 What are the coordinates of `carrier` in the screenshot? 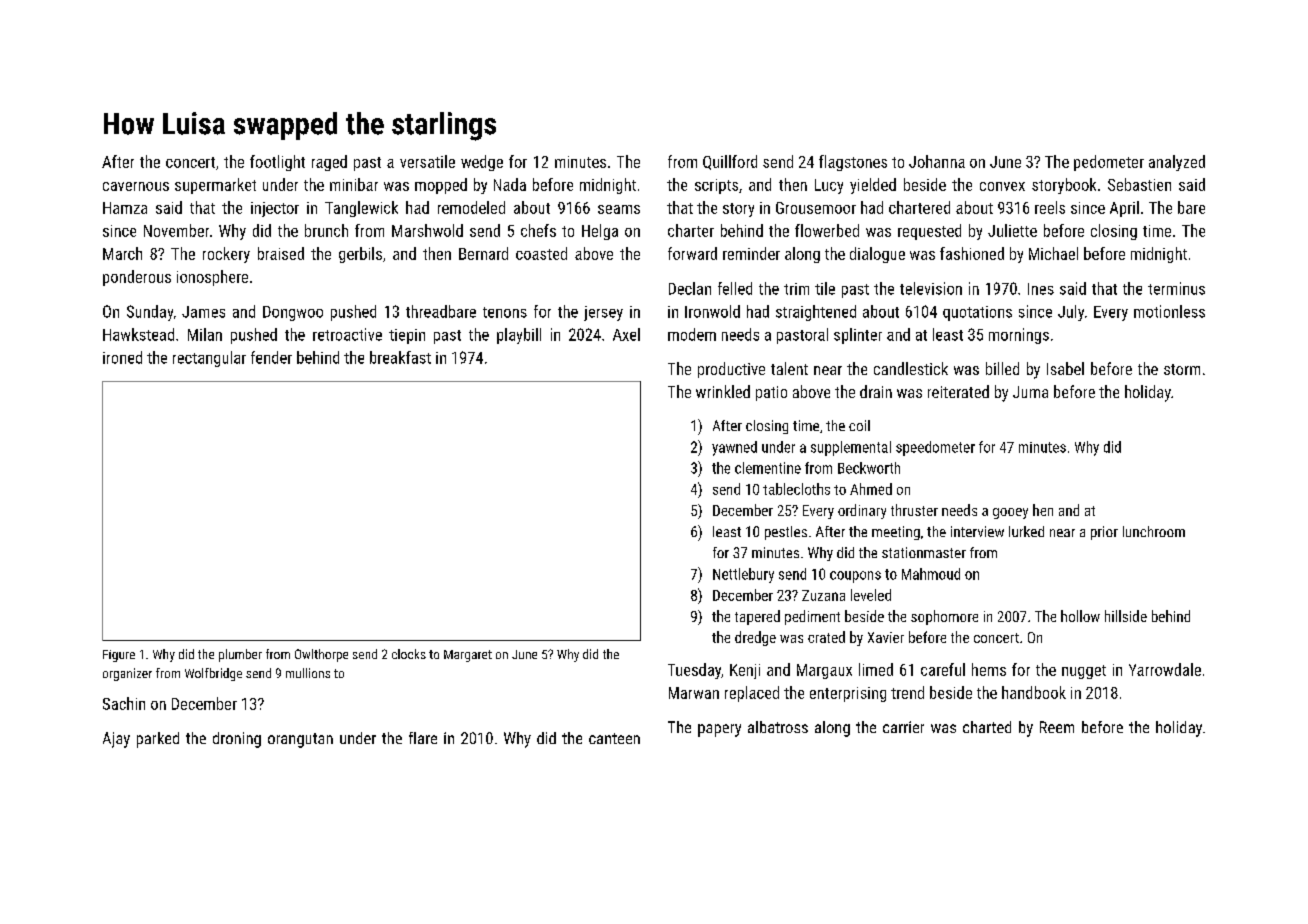 It's located at (903, 727).
